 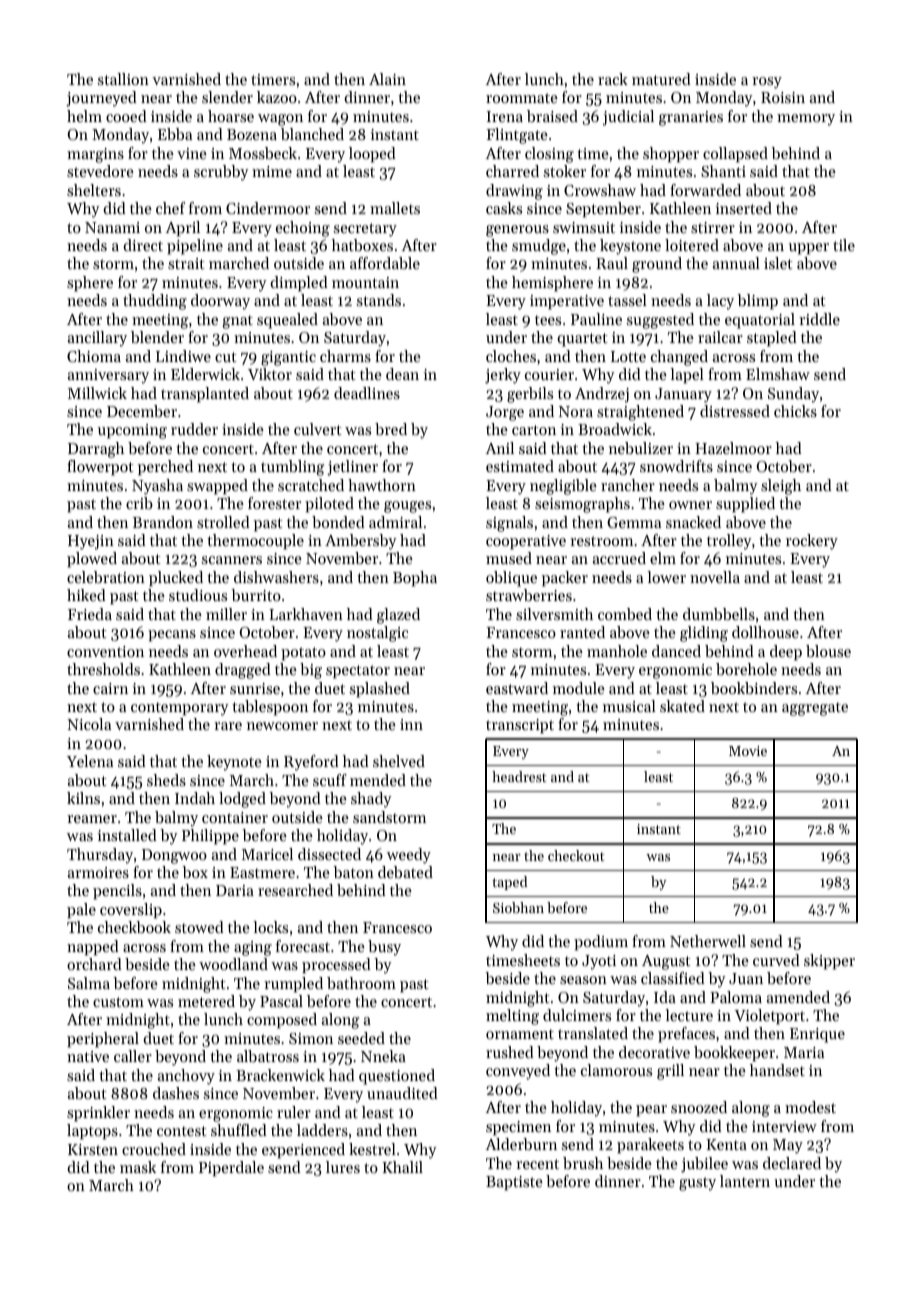 What do you see at coordinates (781, 487) in the screenshot?
I see `sleigh` at bounding box center [781, 487].
